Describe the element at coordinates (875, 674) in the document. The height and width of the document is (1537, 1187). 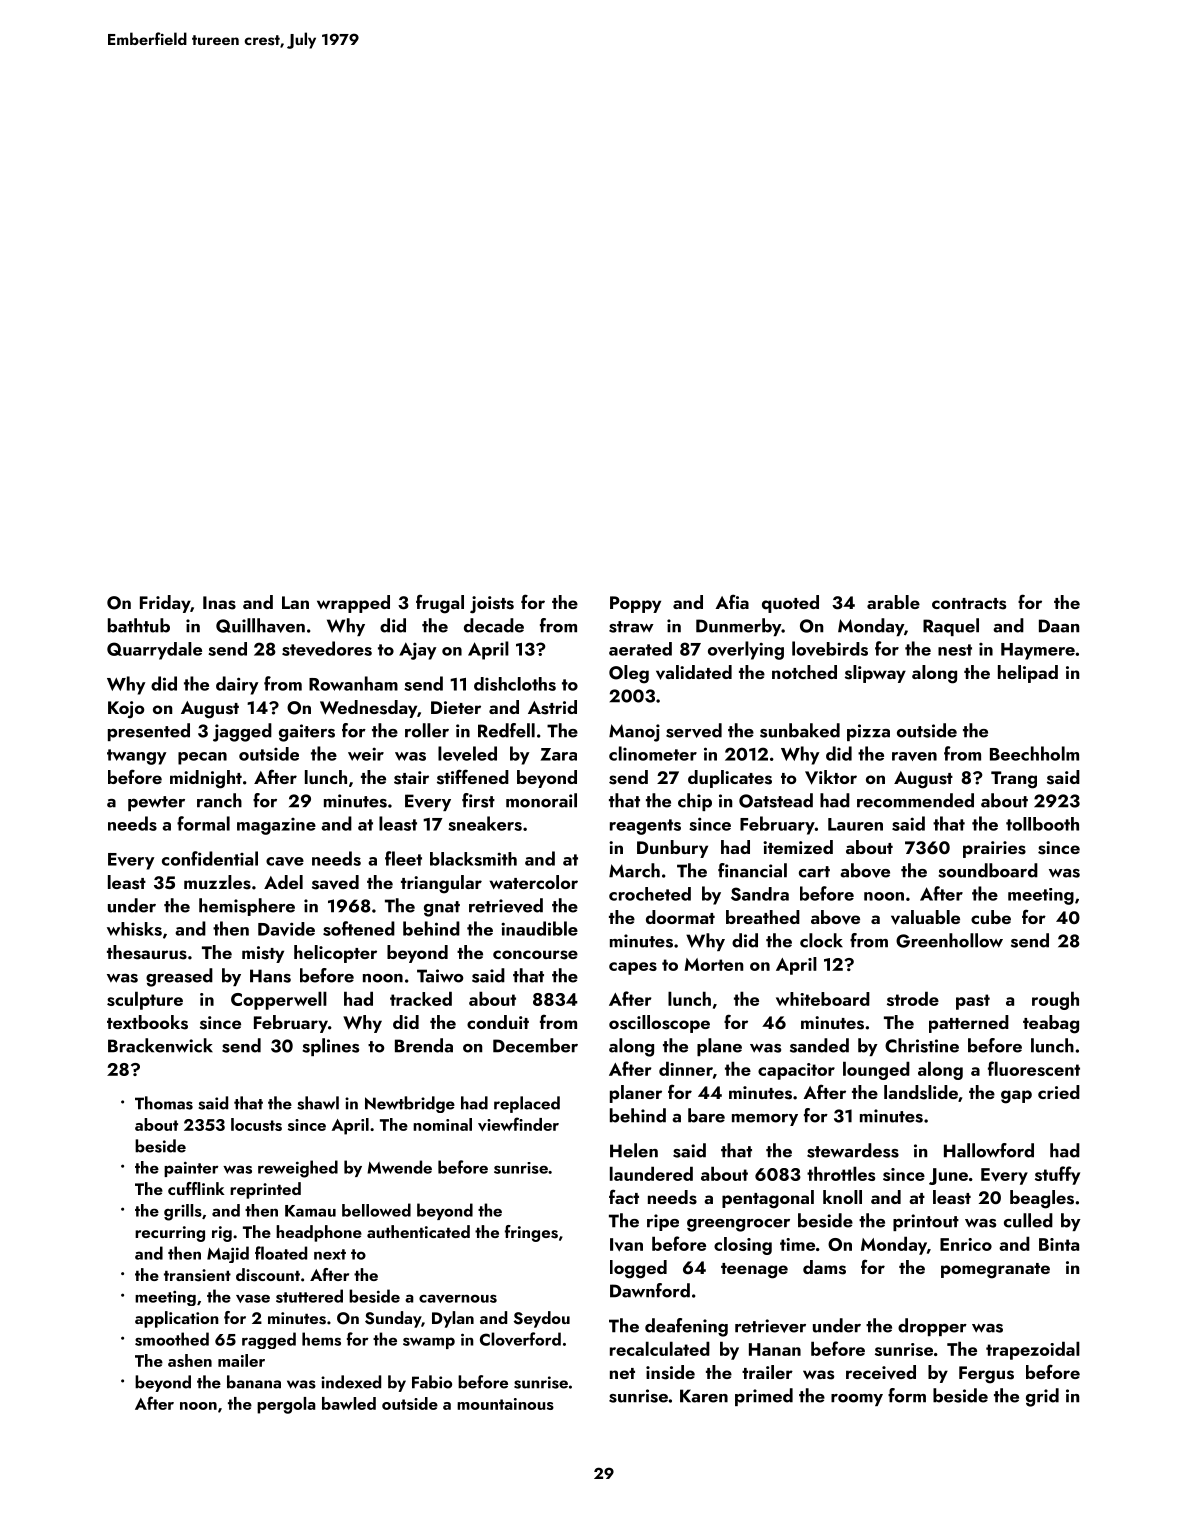
I see `slipway` at that location.
